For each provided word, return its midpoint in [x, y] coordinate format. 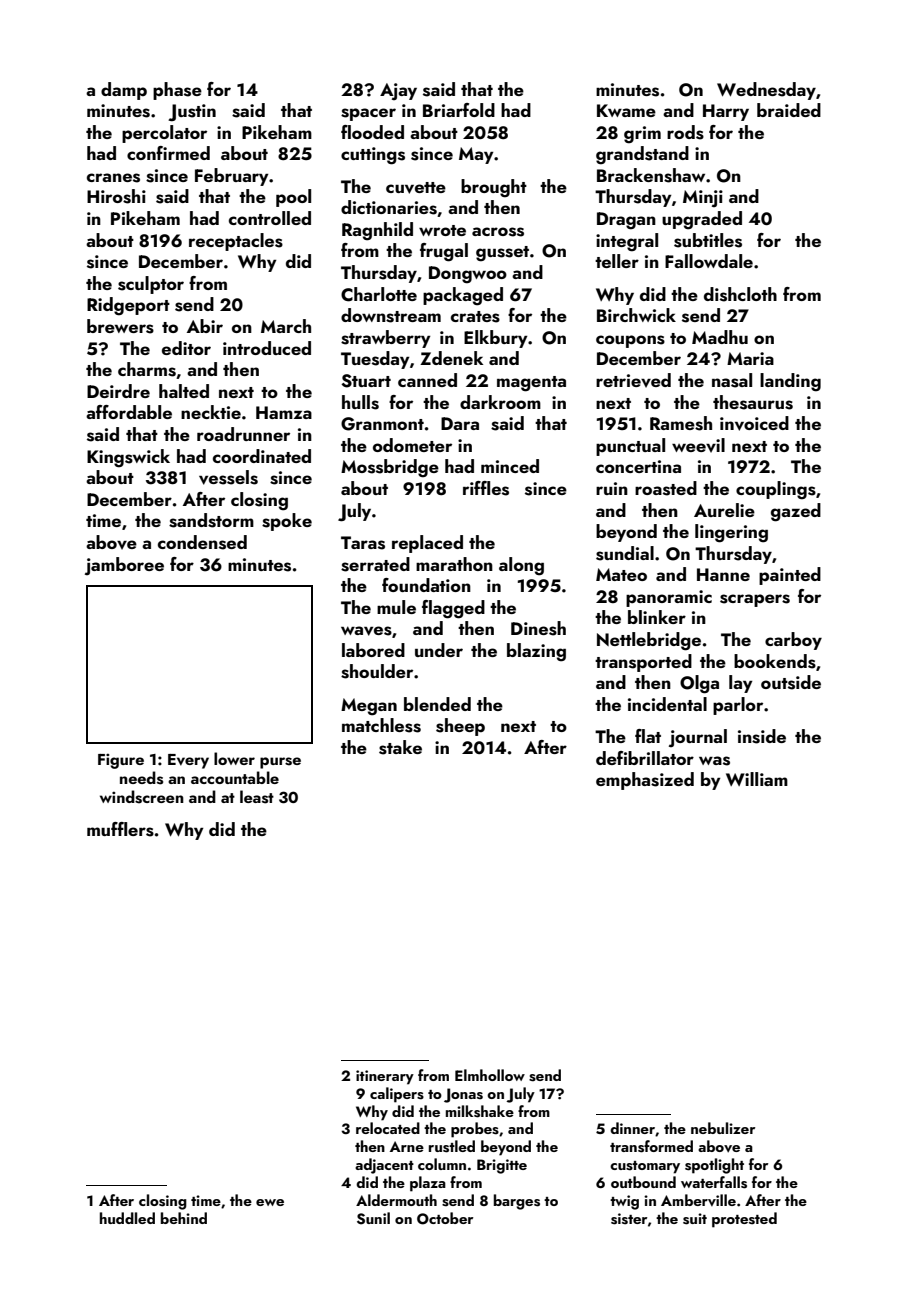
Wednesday [766, 91]
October [445, 1218]
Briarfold [459, 110]
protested [744, 1220]
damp [124, 91]
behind [184, 1218]
